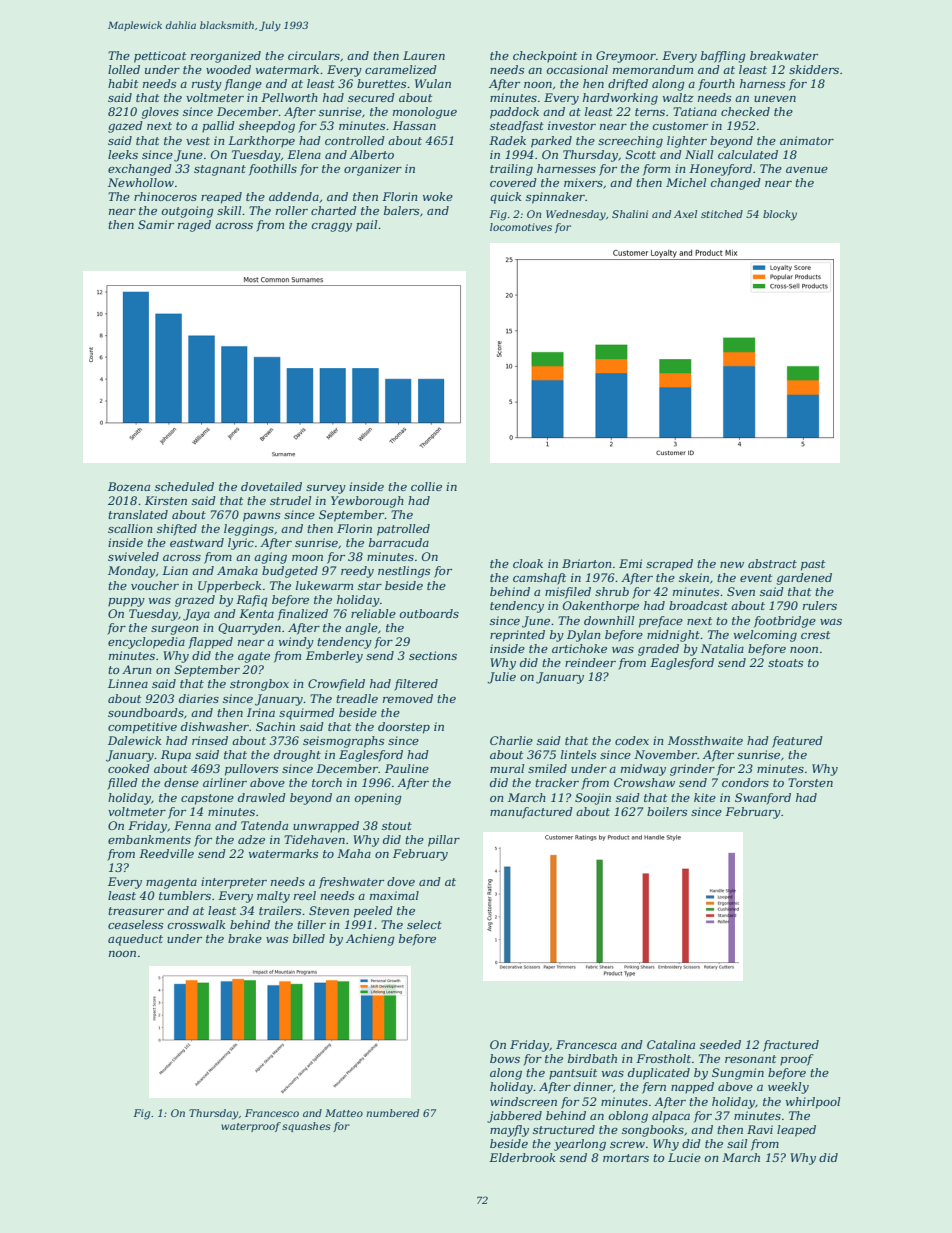 This image has width=952, height=1233. What do you see at coordinates (124, 69) in the image?
I see `lolled` at bounding box center [124, 69].
